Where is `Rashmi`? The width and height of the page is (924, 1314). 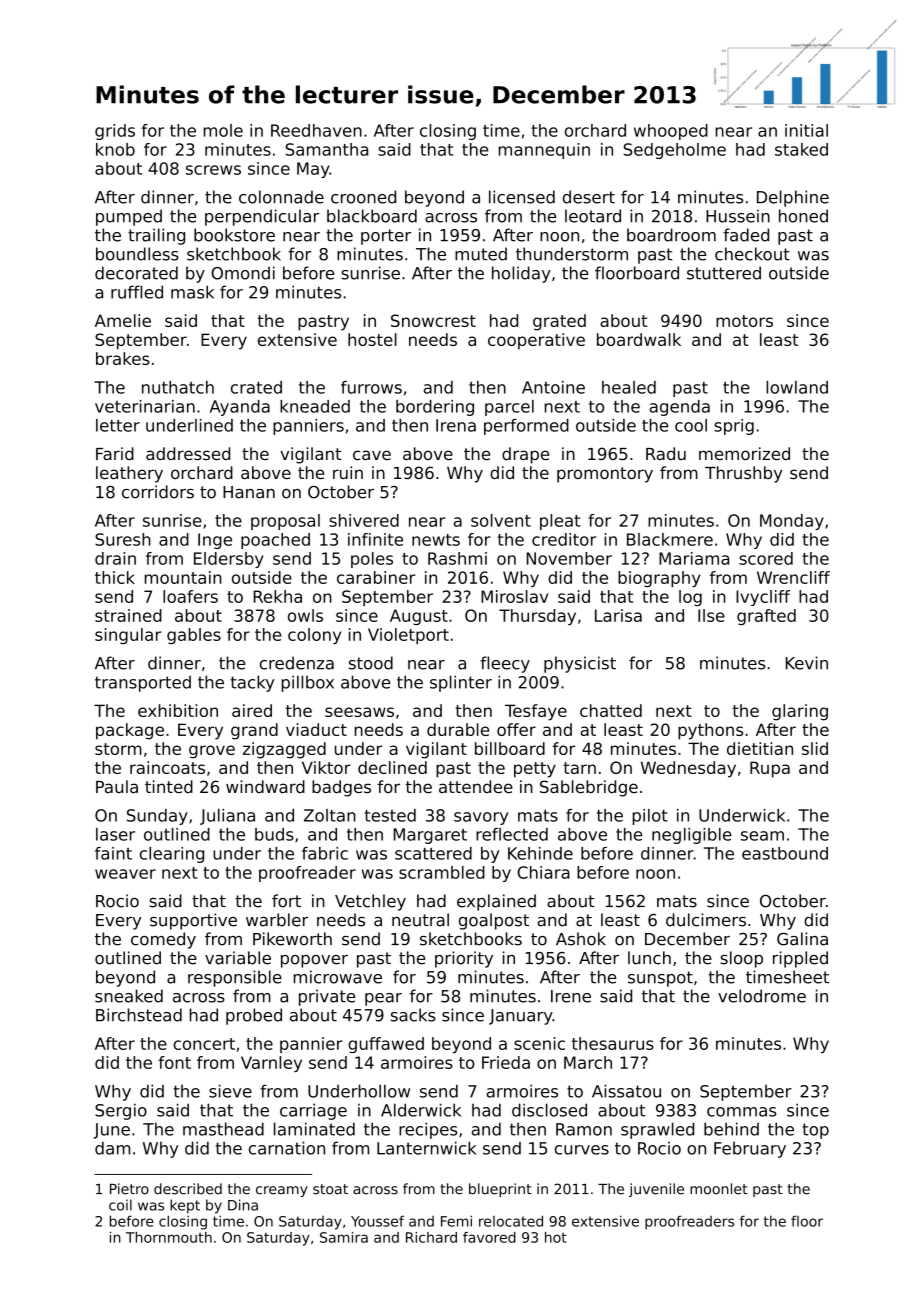 Rashmi is located at coordinates (457, 558).
